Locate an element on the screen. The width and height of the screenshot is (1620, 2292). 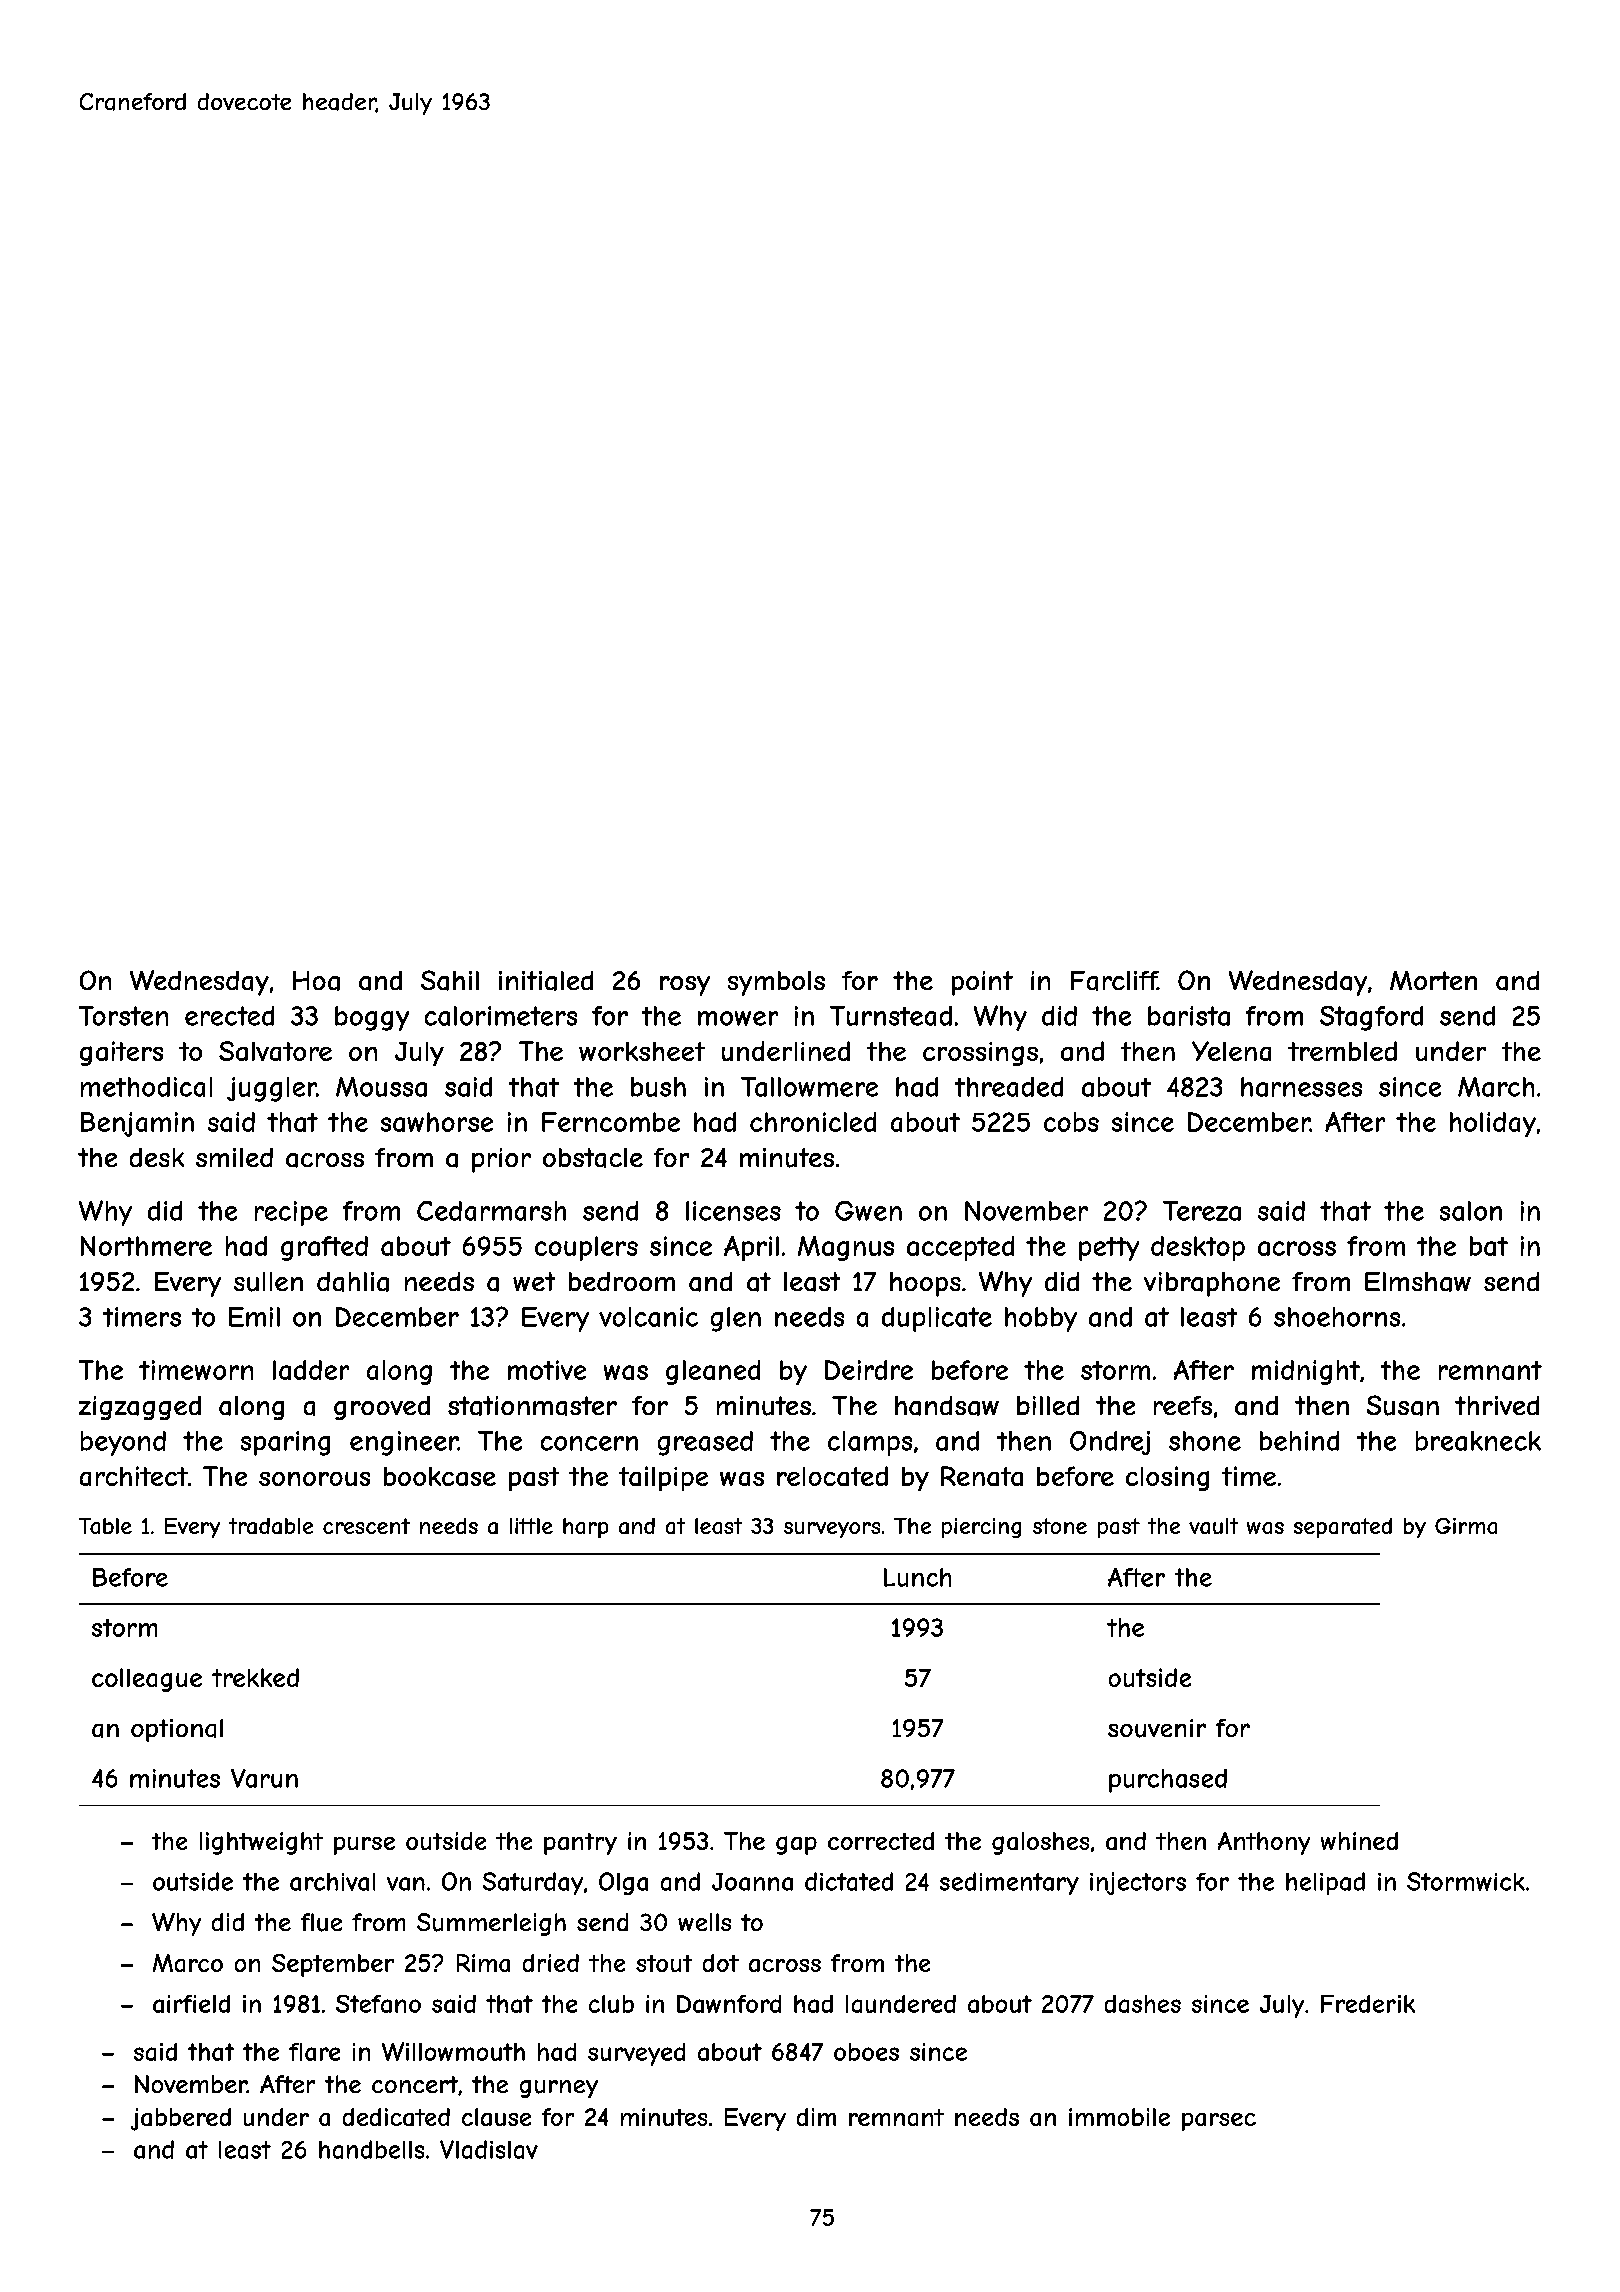
souvenir is located at coordinates (1157, 1728).
